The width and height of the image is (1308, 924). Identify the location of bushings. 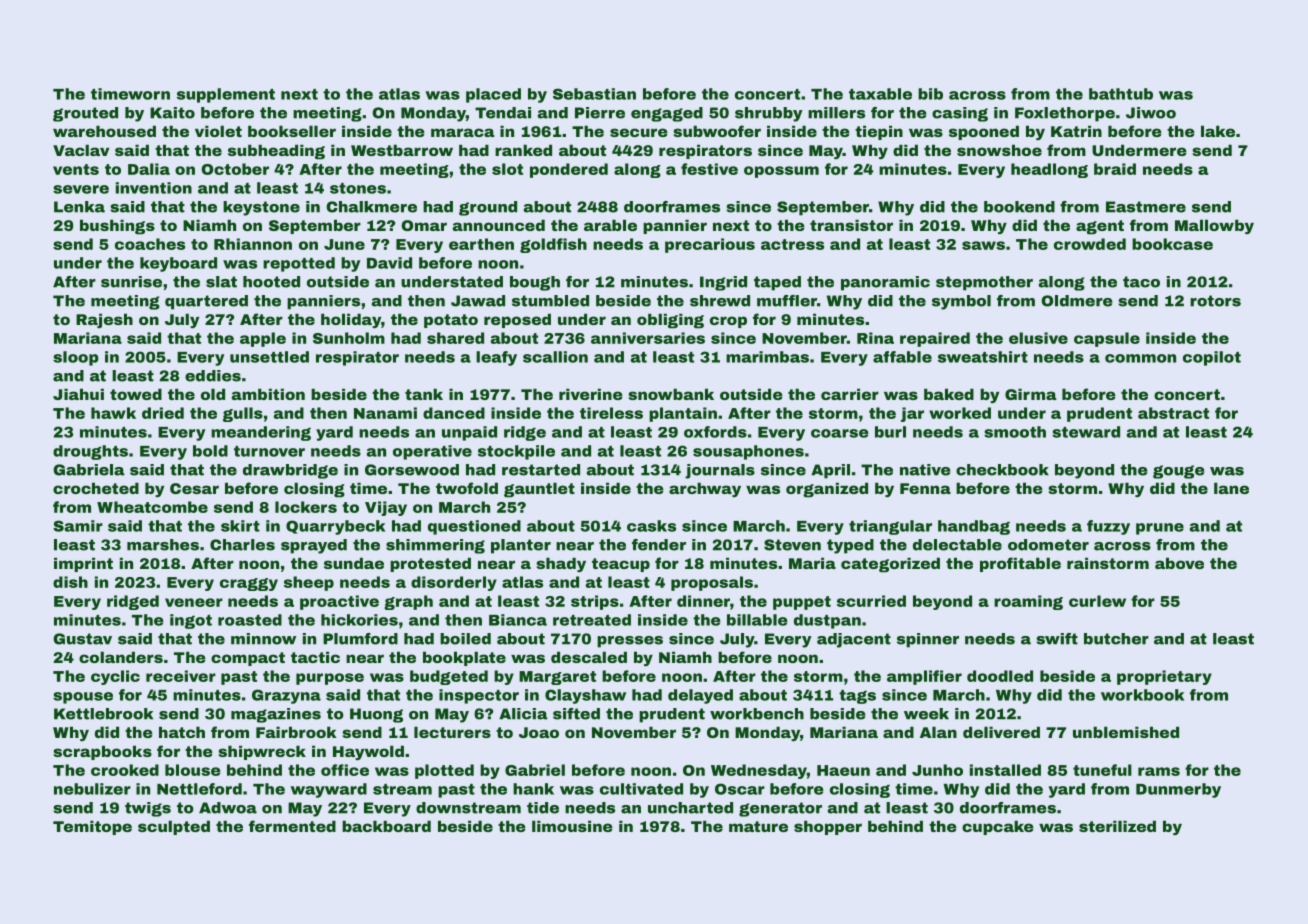
(117, 227).
